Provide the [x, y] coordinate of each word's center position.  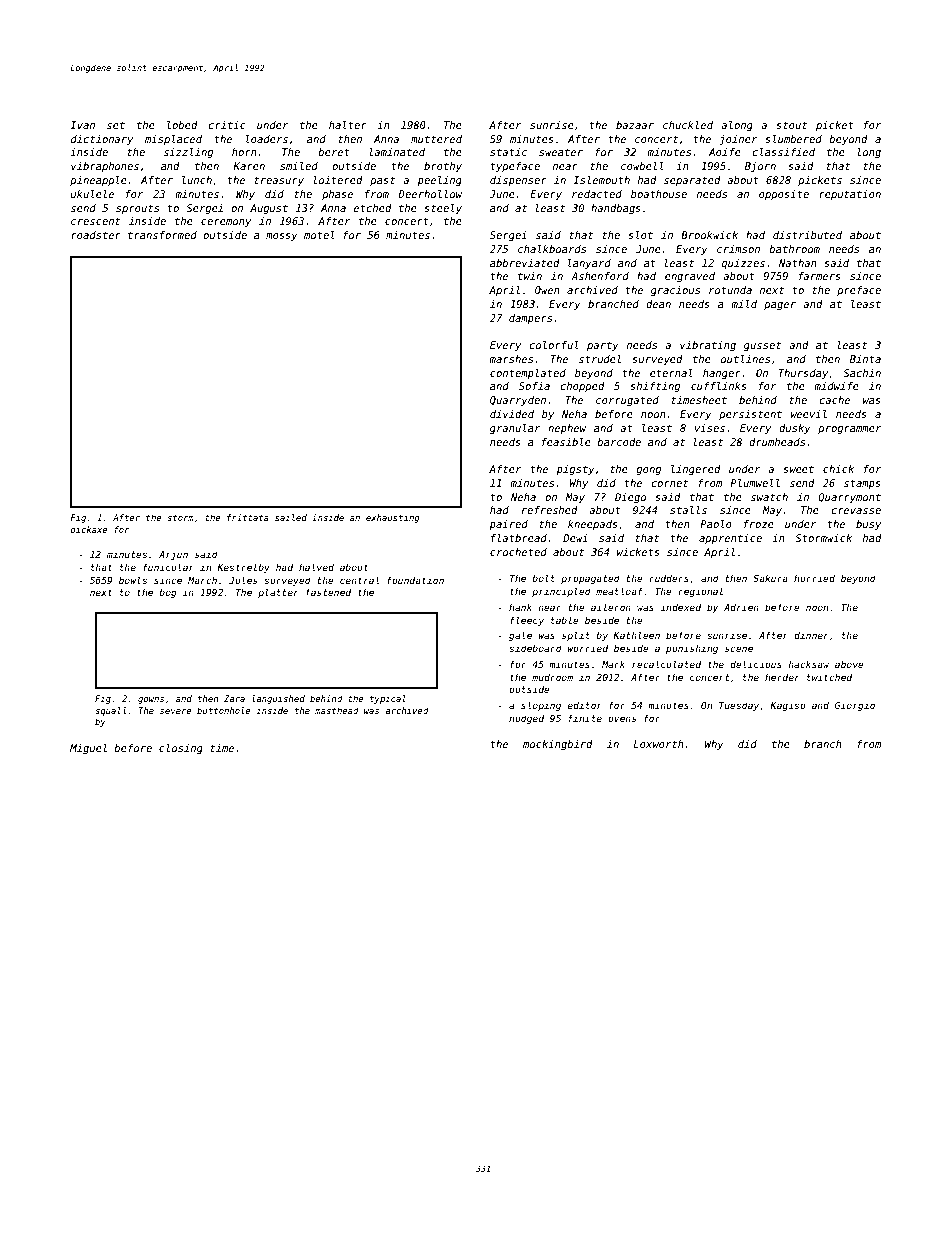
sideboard [535, 648]
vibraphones [105, 167]
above [849, 664]
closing [181, 749]
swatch [769, 497]
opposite [784, 195]
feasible [566, 442]
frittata [248, 517]
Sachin [862, 373]
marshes [511, 359]
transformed [162, 235]
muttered [436, 139]
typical [388, 699]
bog [168, 593]
